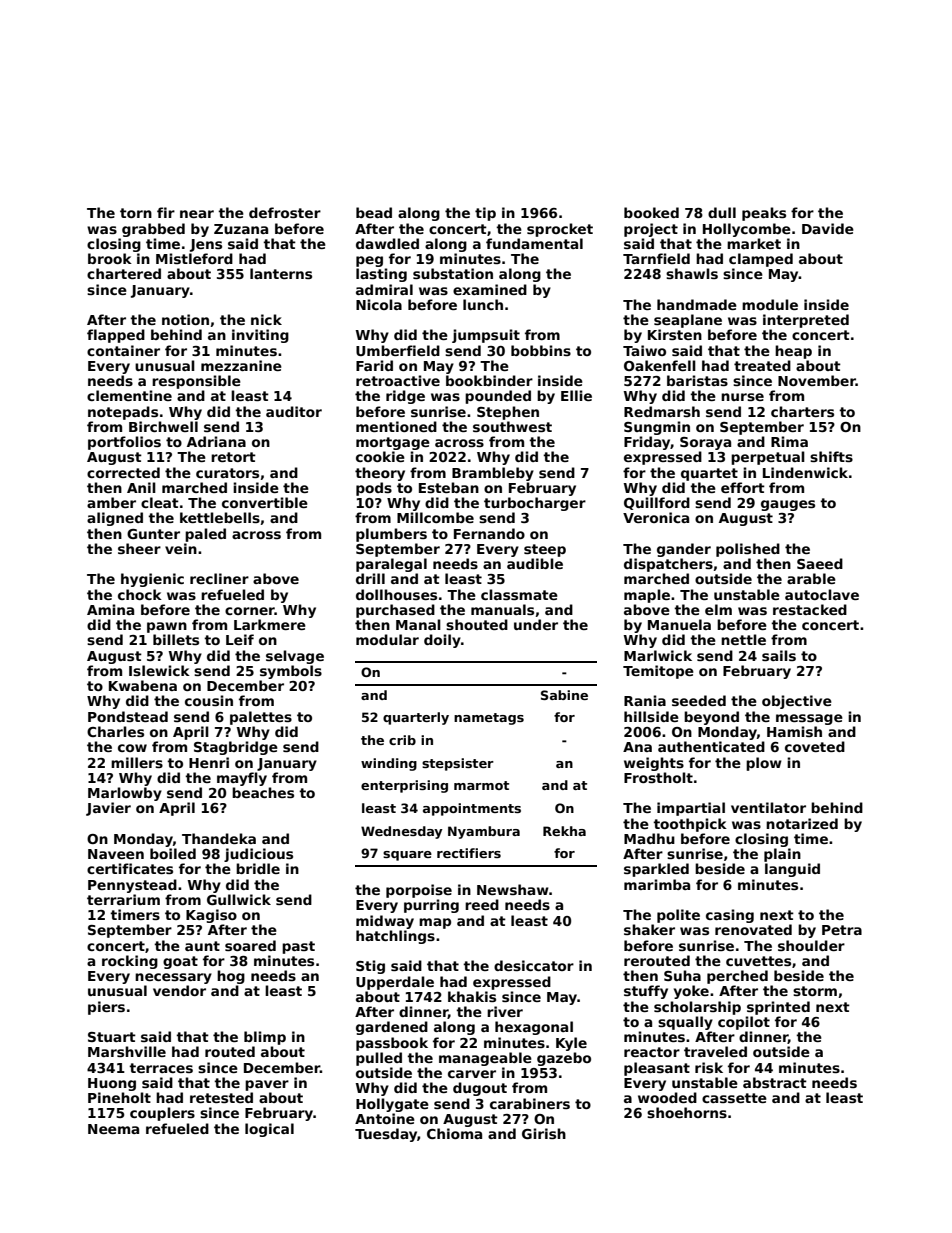  I want to click on bead, so click(374, 212).
